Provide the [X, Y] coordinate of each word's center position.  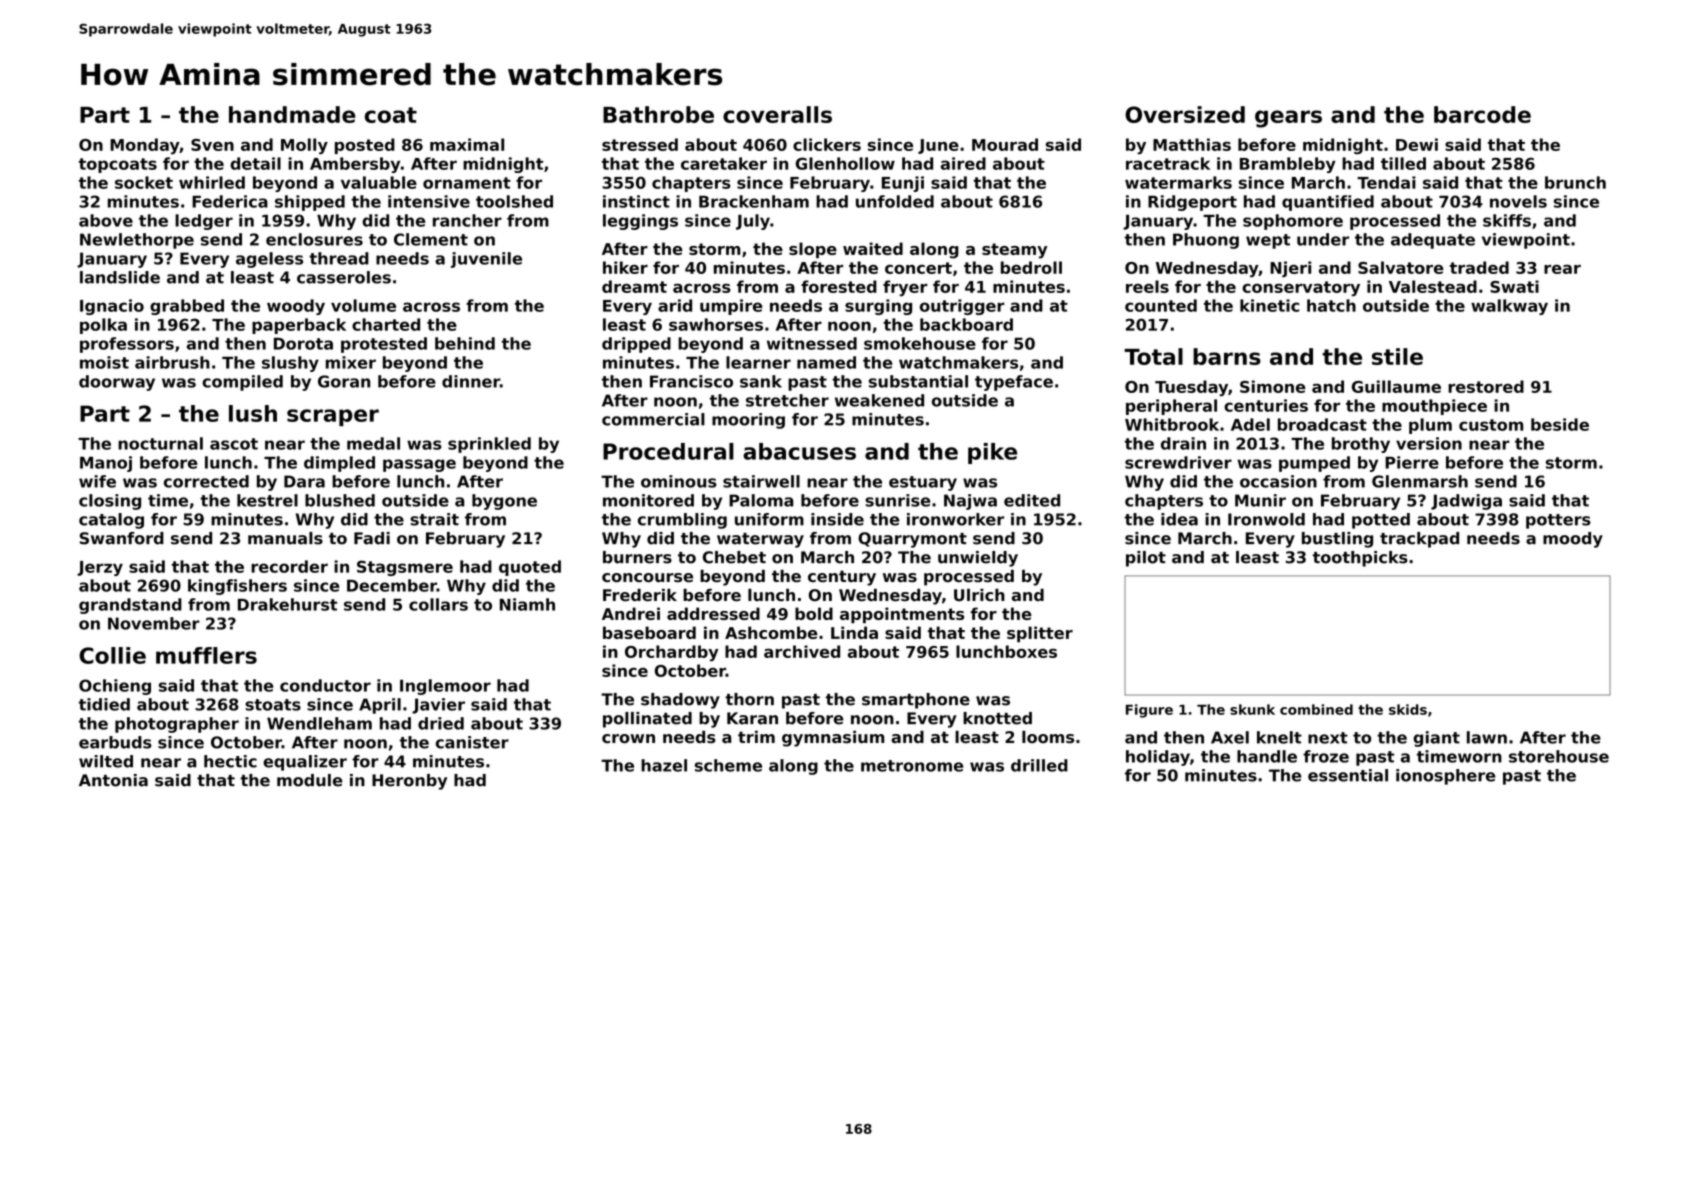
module [310, 780]
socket [144, 182]
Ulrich [979, 595]
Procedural [668, 451]
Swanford [122, 538]
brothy [1361, 445]
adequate [1433, 241]
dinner [471, 381]
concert [918, 268]
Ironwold [1266, 519]
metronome [912, 766]
